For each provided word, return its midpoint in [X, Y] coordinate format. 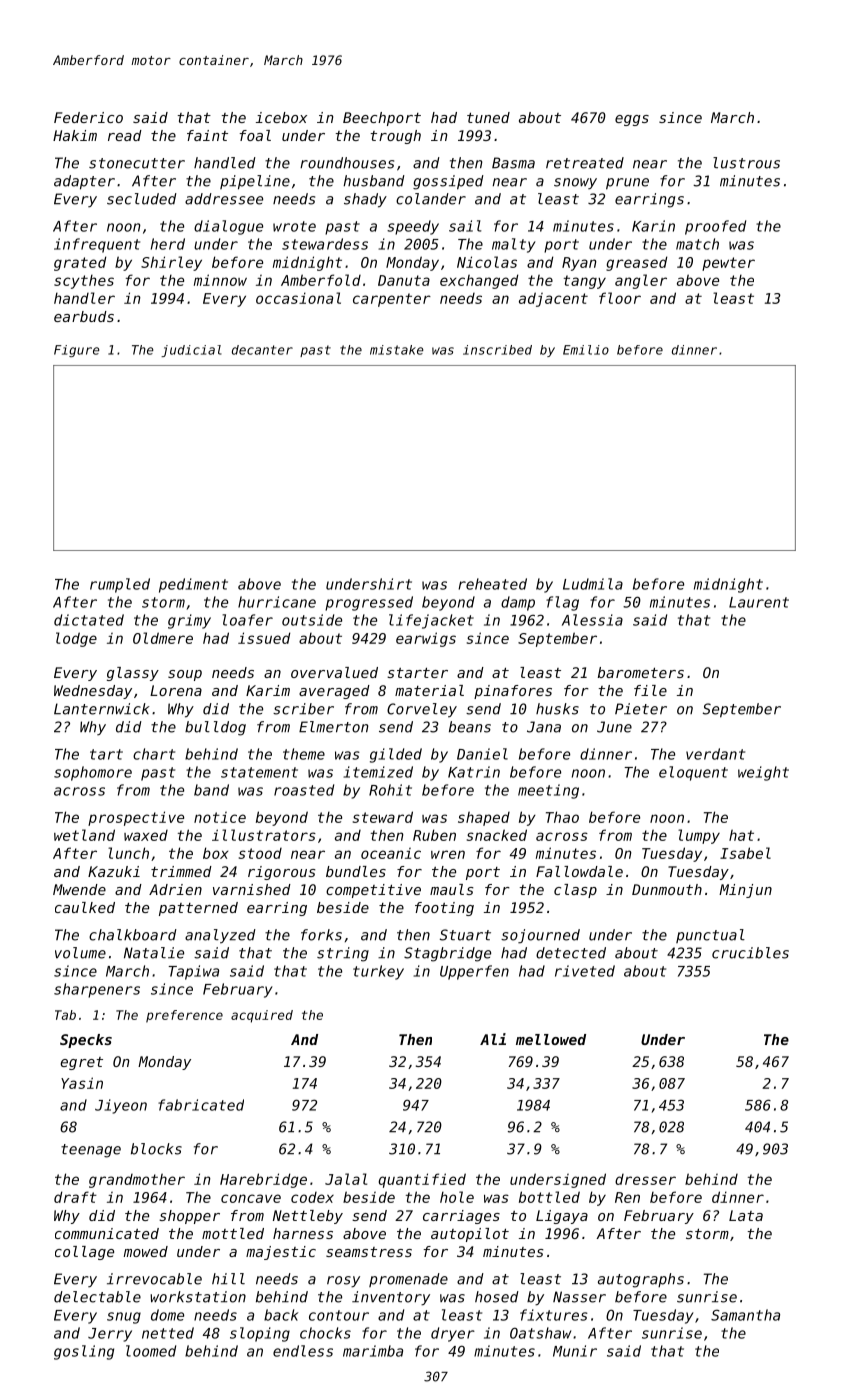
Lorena [176, 690]
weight [763, 773]
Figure [77, 351]
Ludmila [593, 584]
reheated [492, 584]
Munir [575, 1351]
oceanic [391, 853]
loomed [151, 1351]
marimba [373, 1351]
